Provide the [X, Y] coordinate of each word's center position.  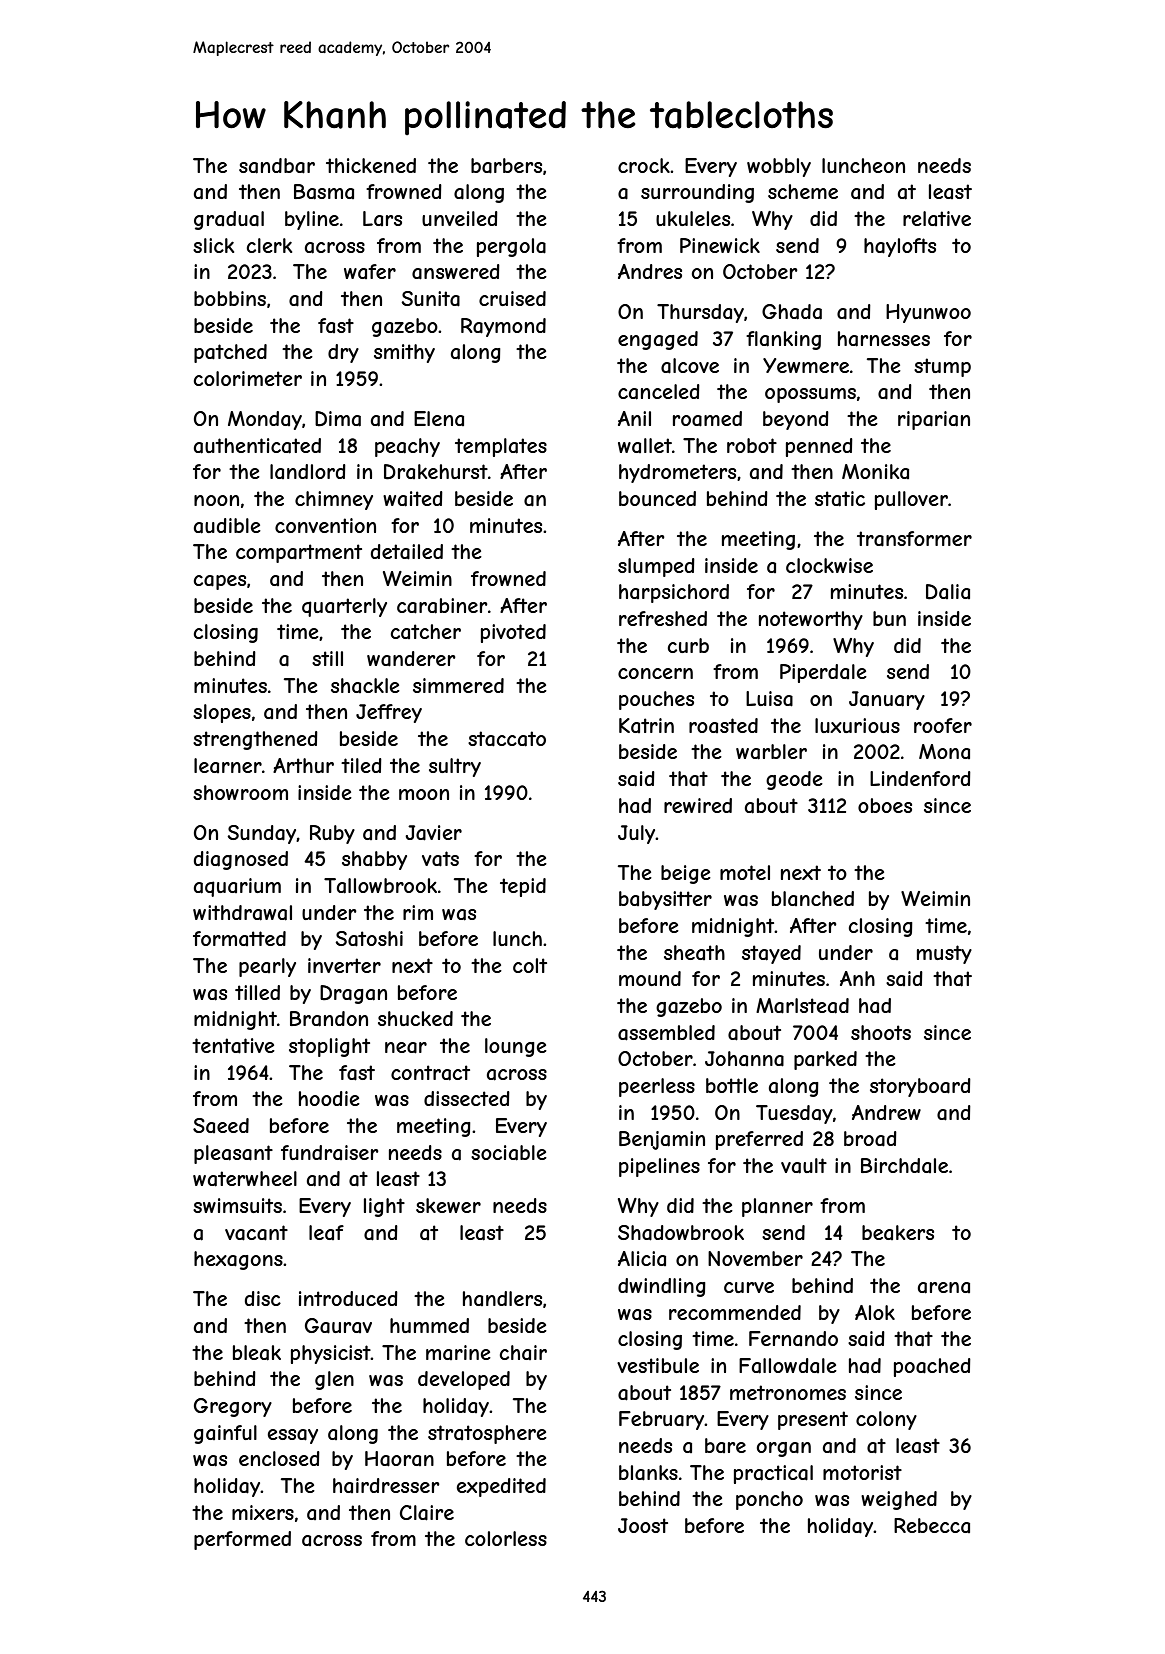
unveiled [460, 218]
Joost [643, 1525]
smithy [404, 353]
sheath [694, 952]
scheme [803, 191]
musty [944, 954]
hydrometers [677, 473]
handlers [502, 1298]
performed [242, 1540]
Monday [265, 420]
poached [932, 1367]
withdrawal [242, 913]
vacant [256, 1233]
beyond [796, 420]
